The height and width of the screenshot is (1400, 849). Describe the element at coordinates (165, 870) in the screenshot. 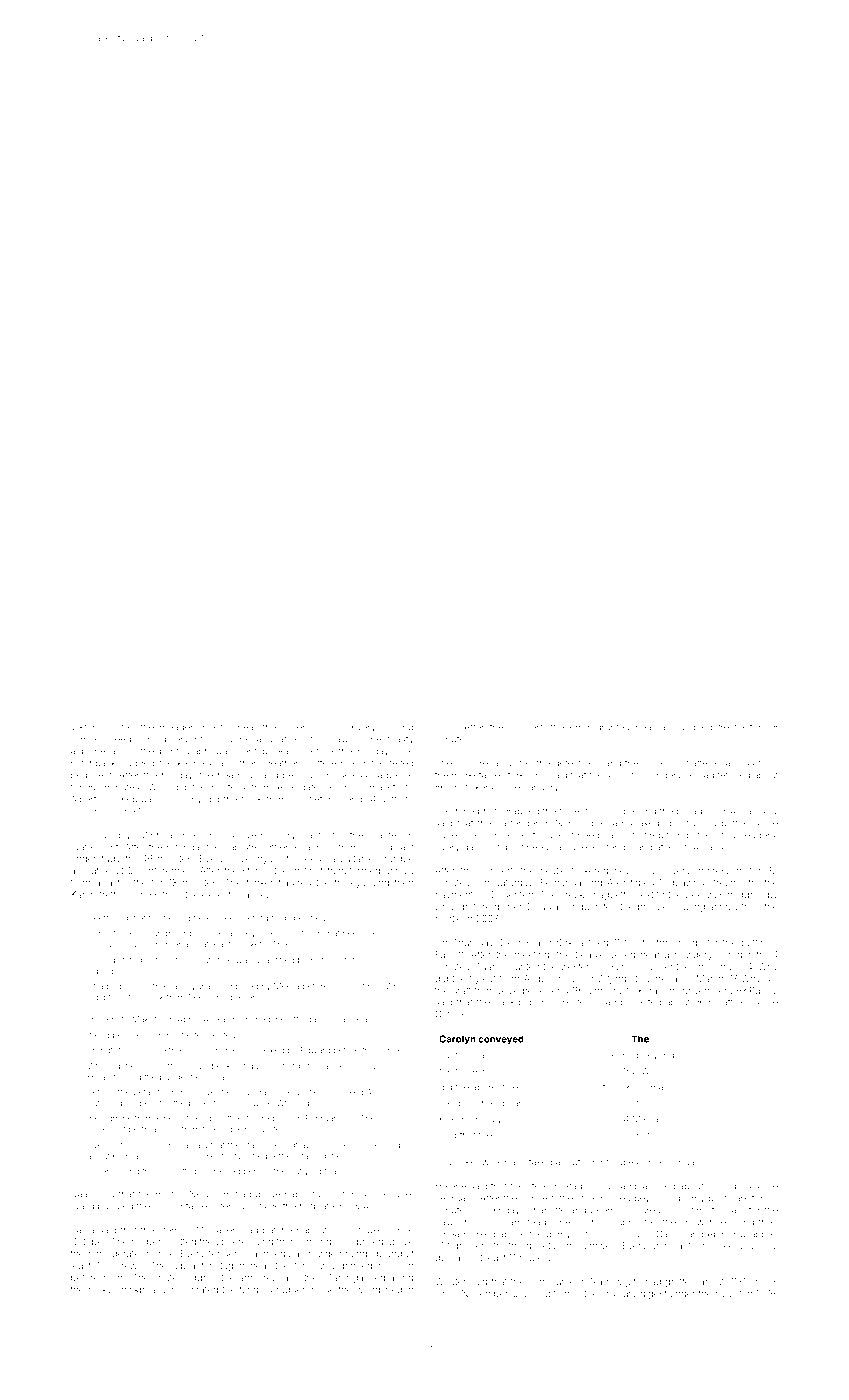

I see `conferences` at that location.
